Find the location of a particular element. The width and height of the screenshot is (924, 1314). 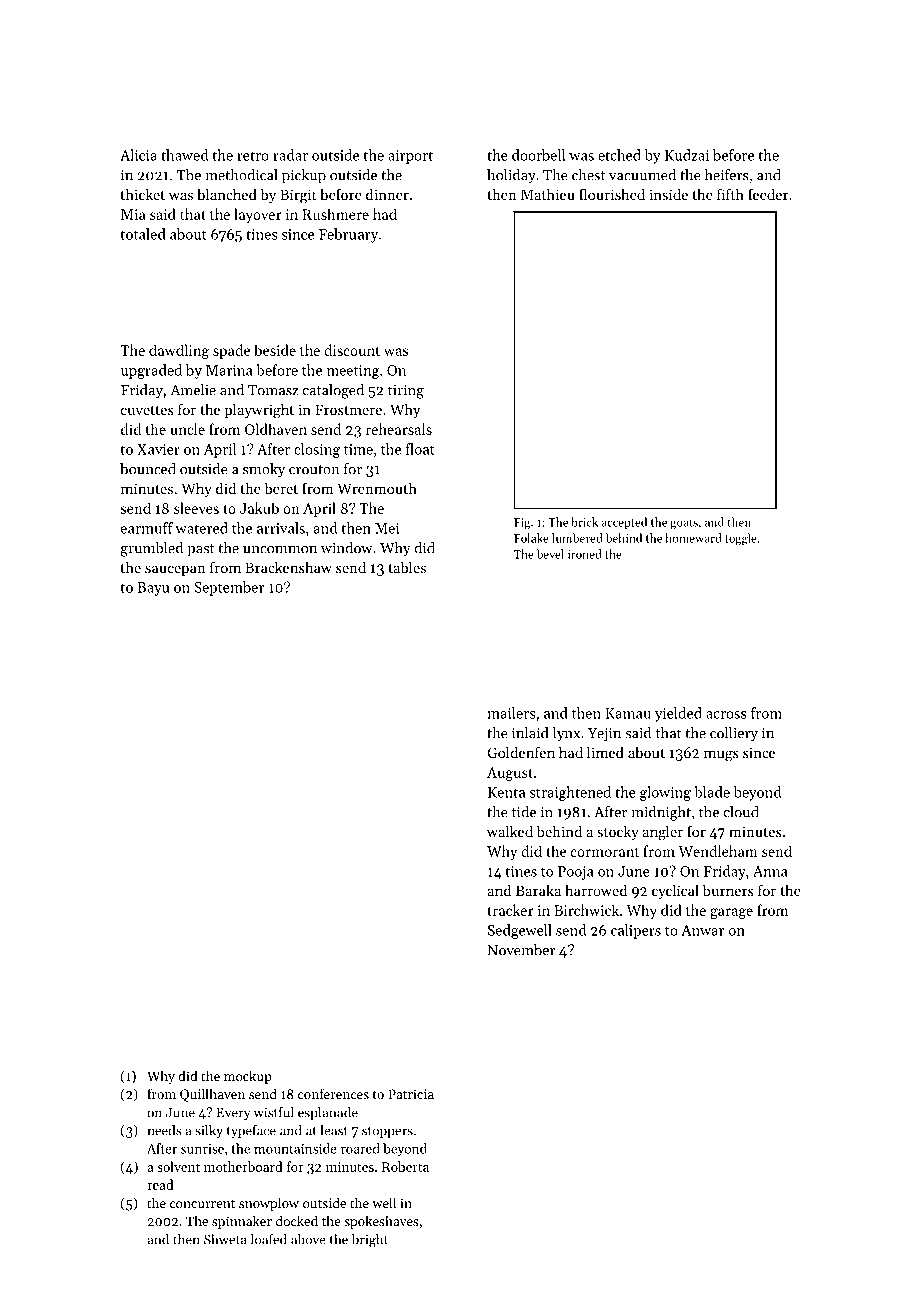

Kenta is located at coordinates (506, 792).
